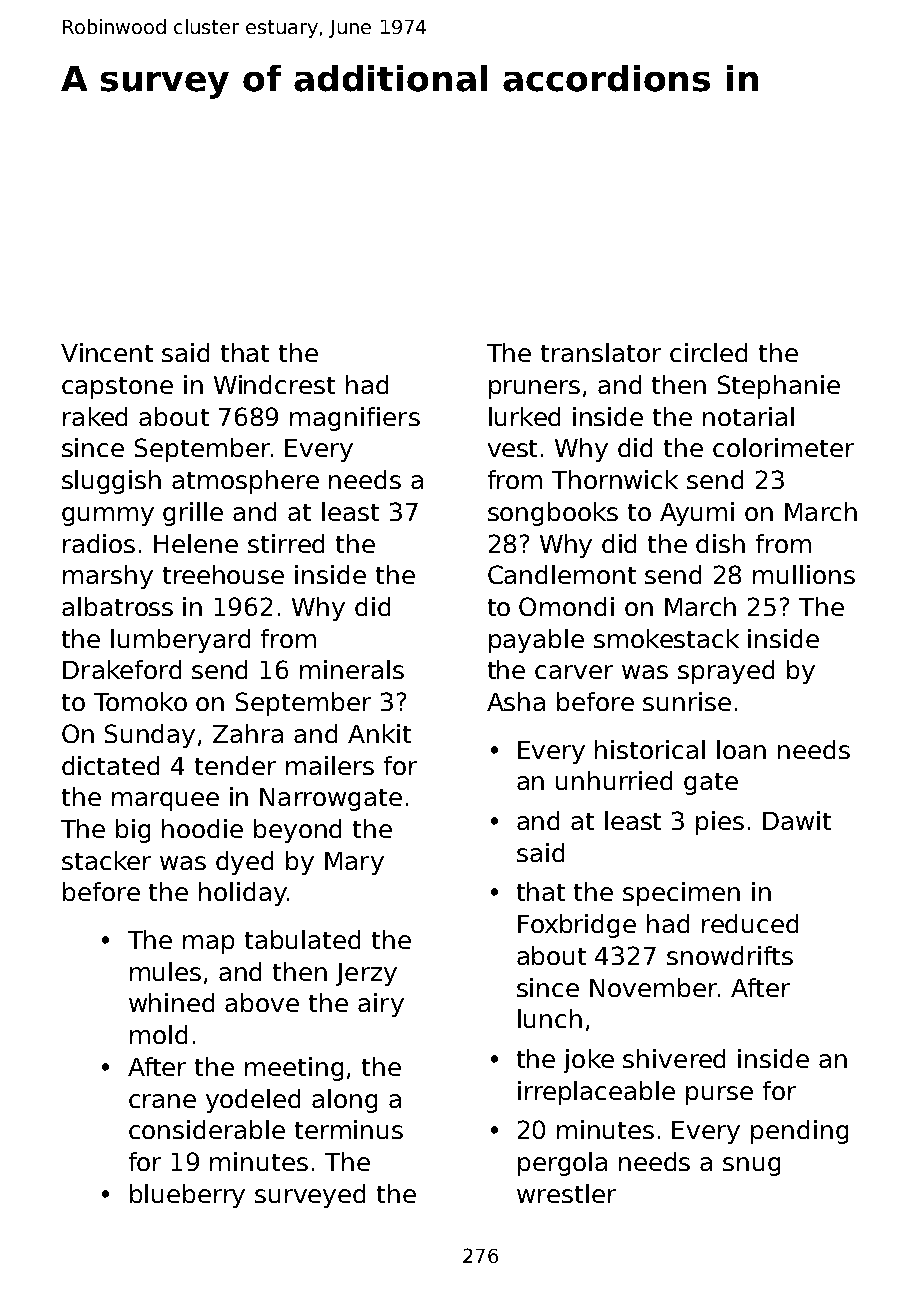 Image resolution: width=924 pixels, height=1311 pixels. Describe the element at coordinates (248, 733) in the screenshot. I see `Zahra` at that location.
